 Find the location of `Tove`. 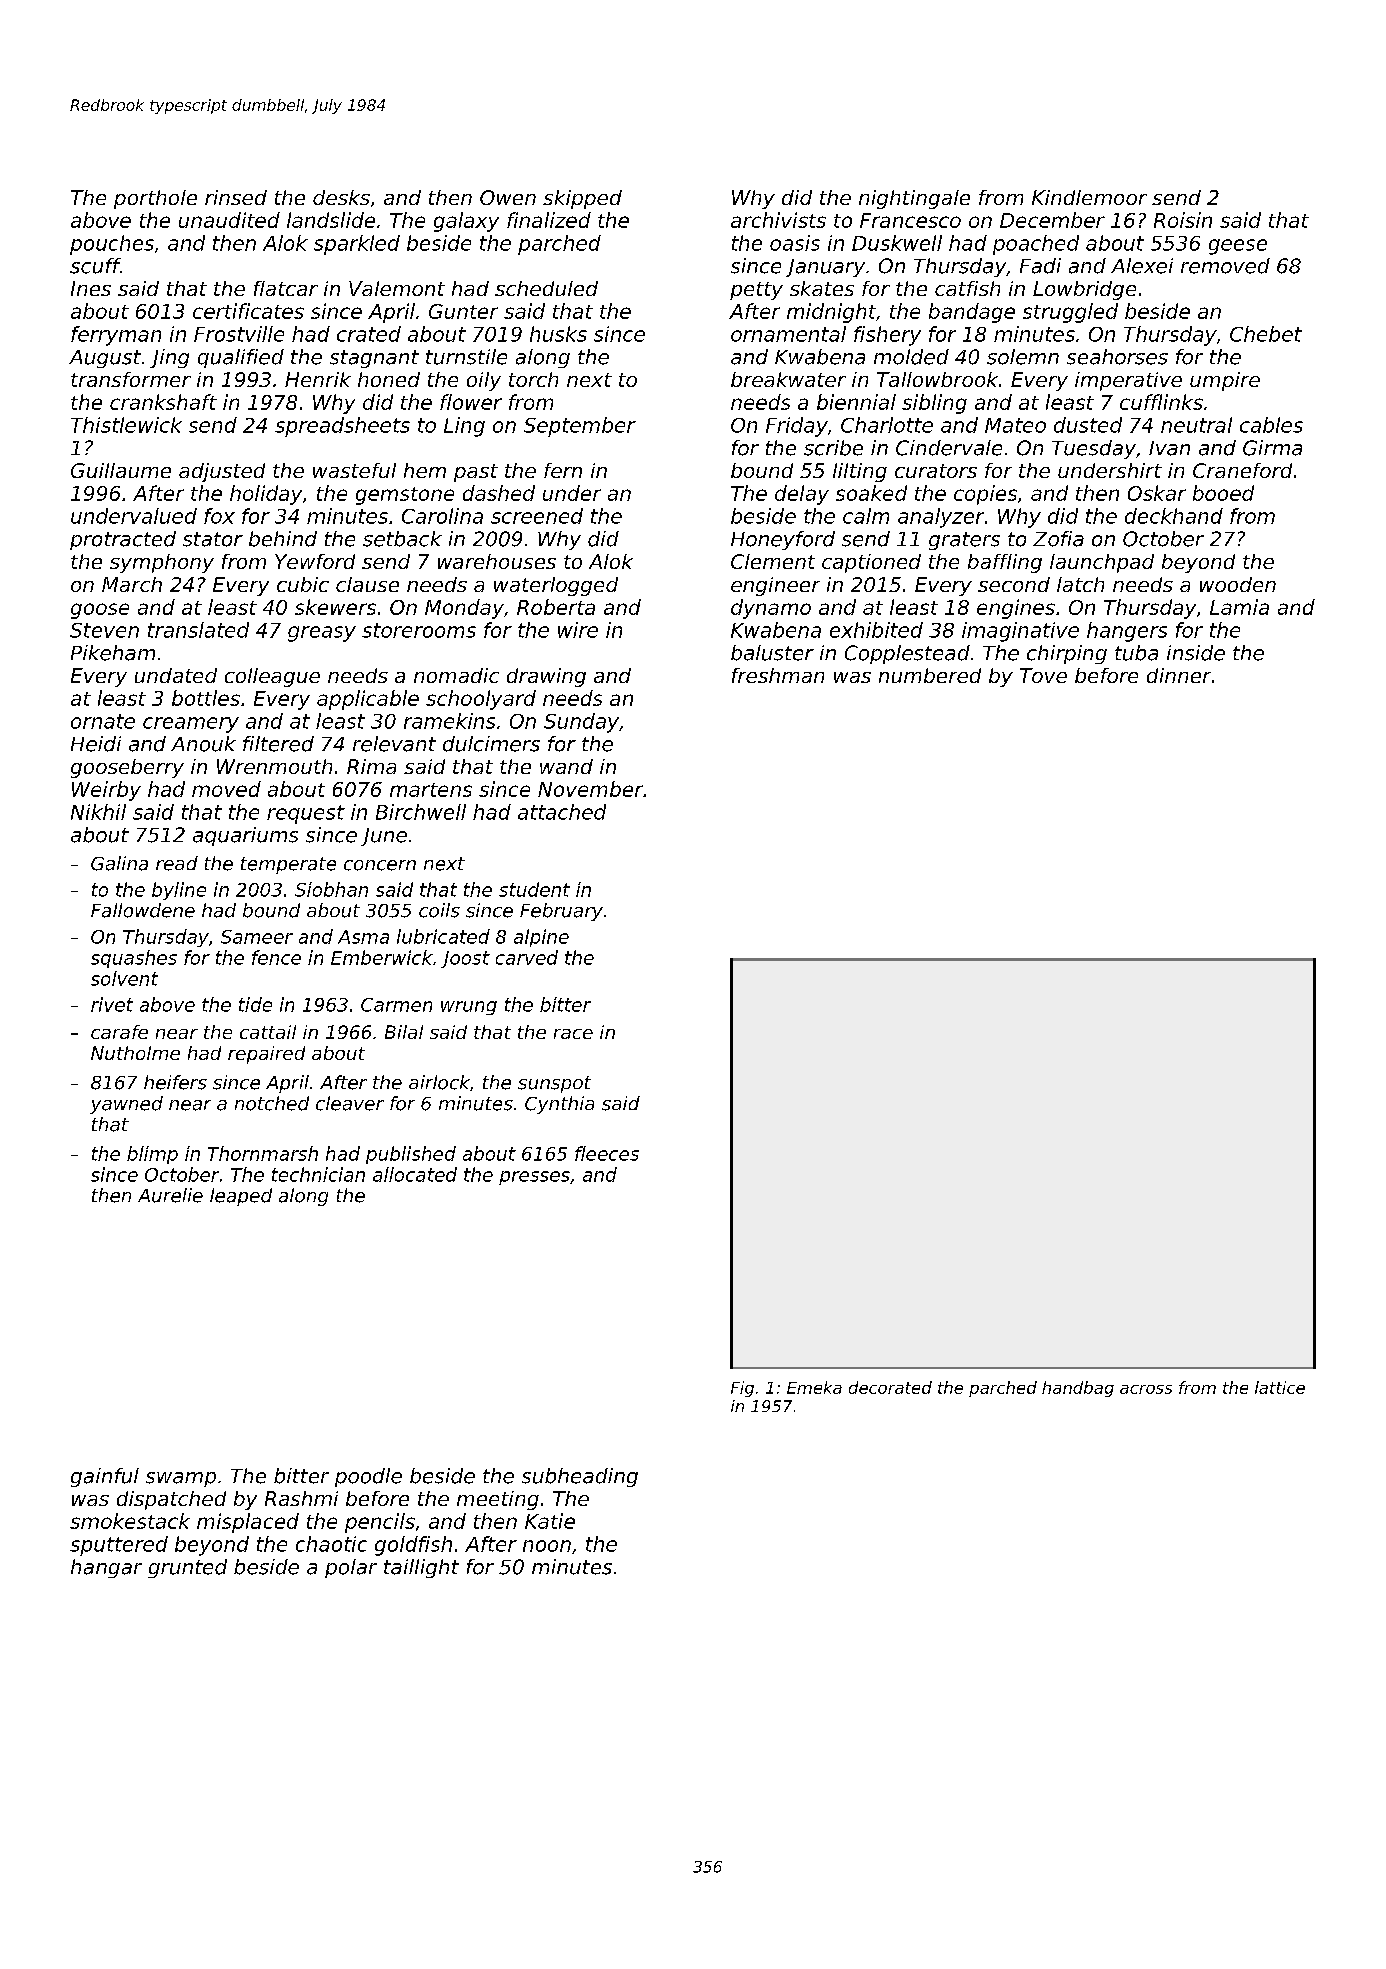

Tove is located at coordinates (1043, 675).
